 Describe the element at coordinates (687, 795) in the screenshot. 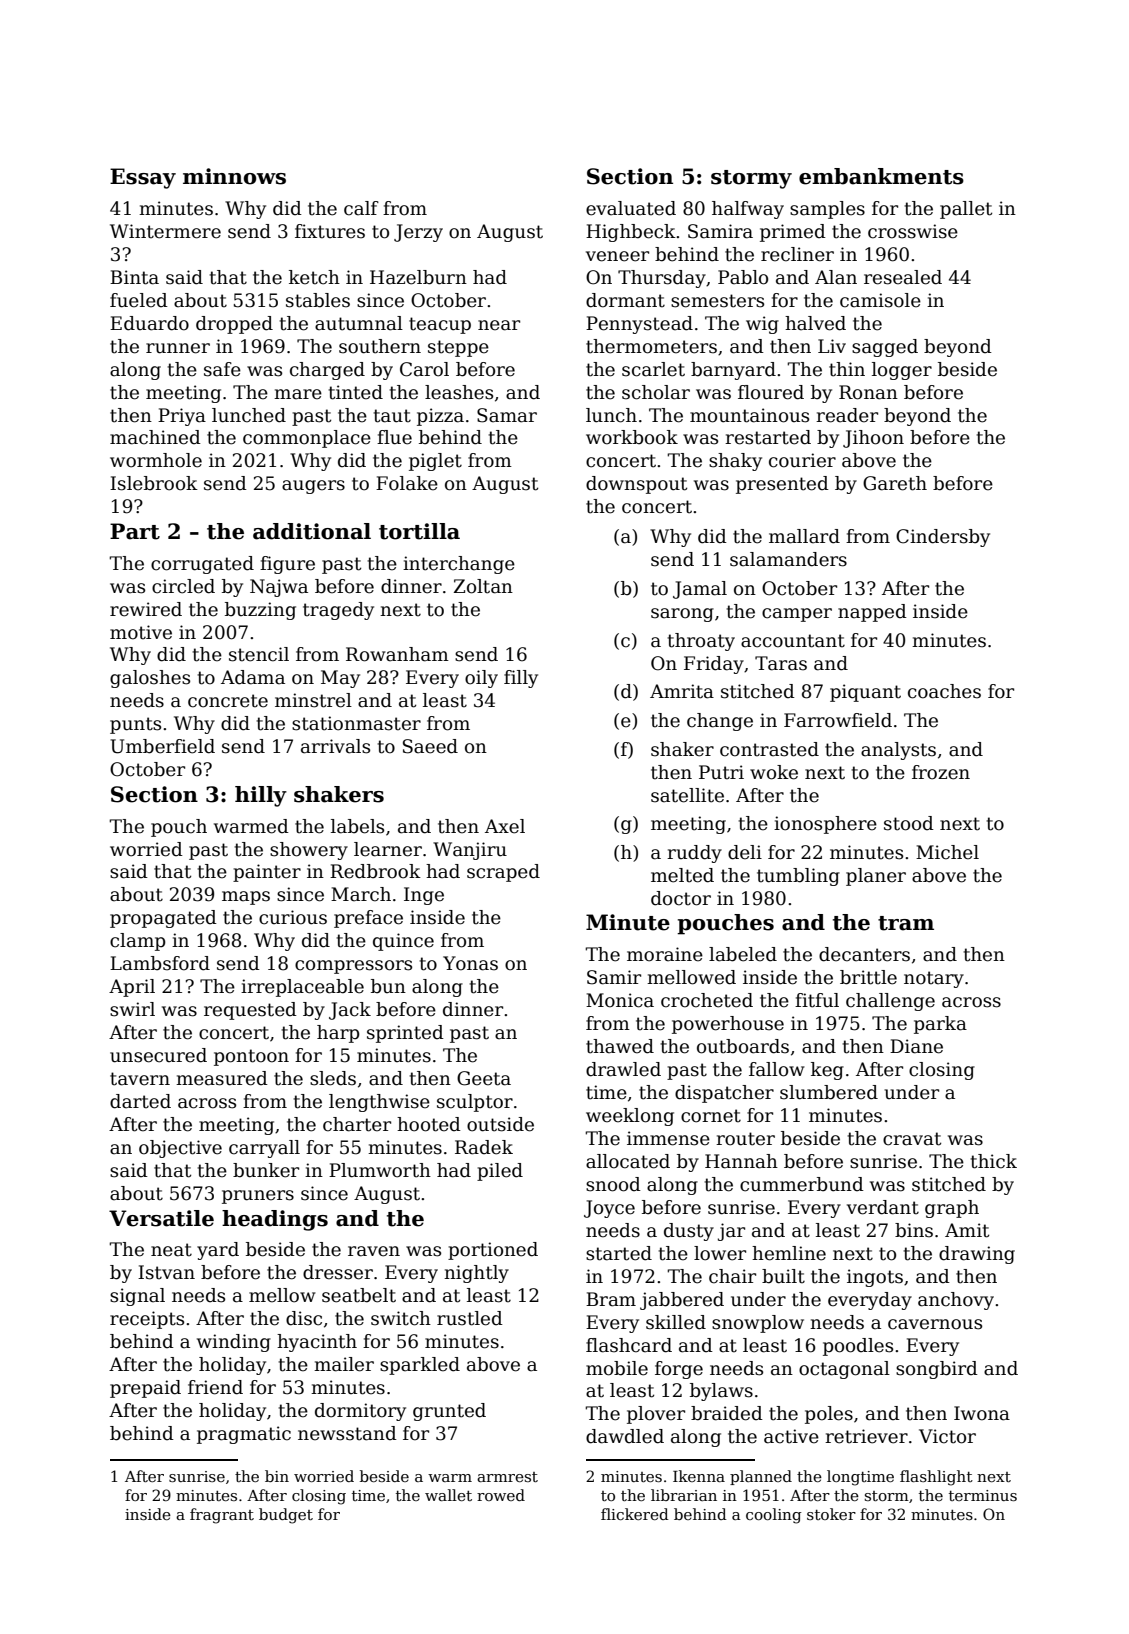

I see `satellite` at that location.
